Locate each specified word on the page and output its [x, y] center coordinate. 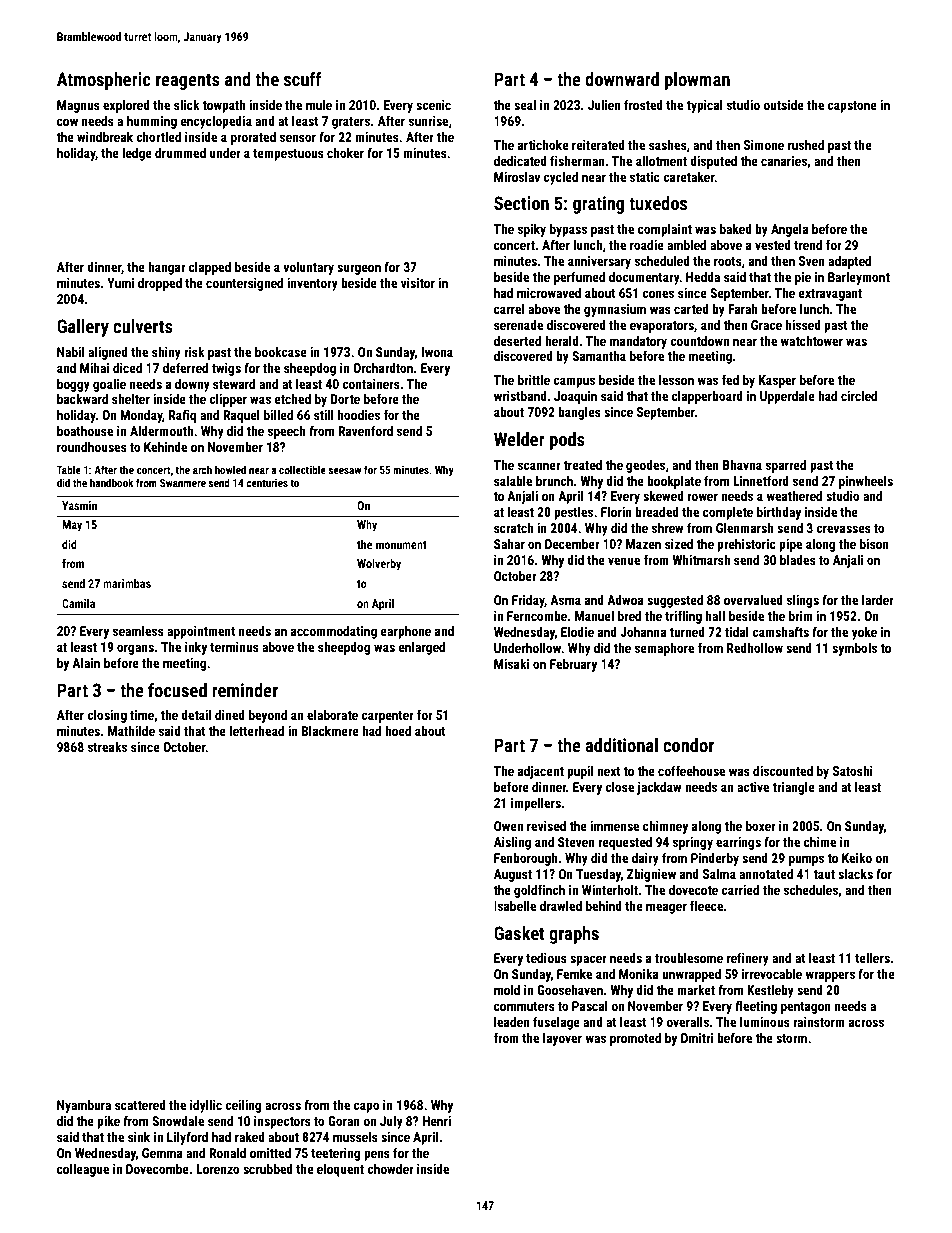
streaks [107, 747]
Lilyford [187, 1138]
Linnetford [761, 480]
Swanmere [183, 483]
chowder [390, 1169]
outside [783, 105]
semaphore [664, 649]
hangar [167, 268]
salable [513, 481]
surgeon [359, 269]
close [619, 787]
